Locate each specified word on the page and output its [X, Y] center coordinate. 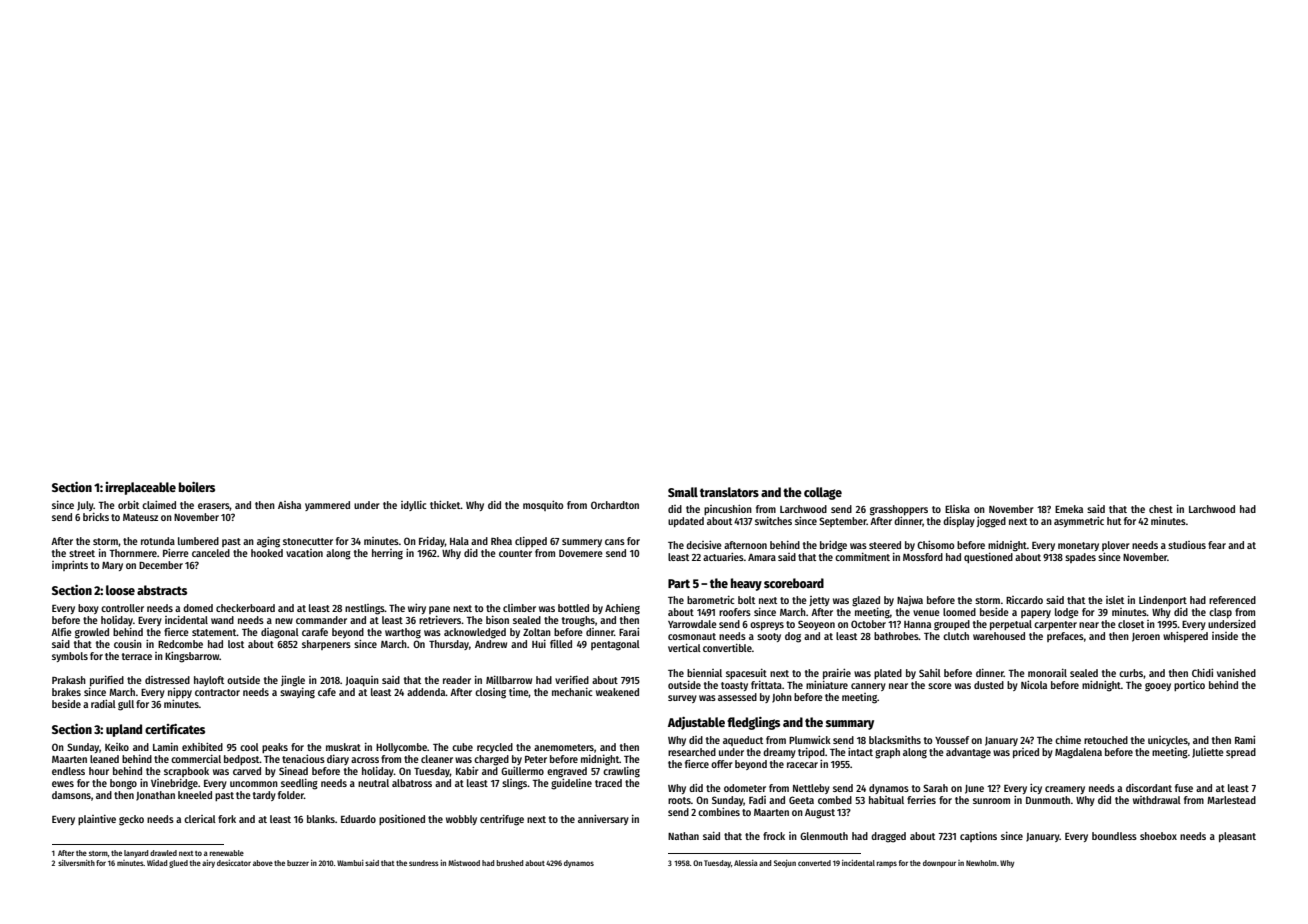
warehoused [999, 636]
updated [686, 522]
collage [823, 493]
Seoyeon [816, 625]
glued [178, 864]
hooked [267, 553]
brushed [510, 863]
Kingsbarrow [192, 657]
